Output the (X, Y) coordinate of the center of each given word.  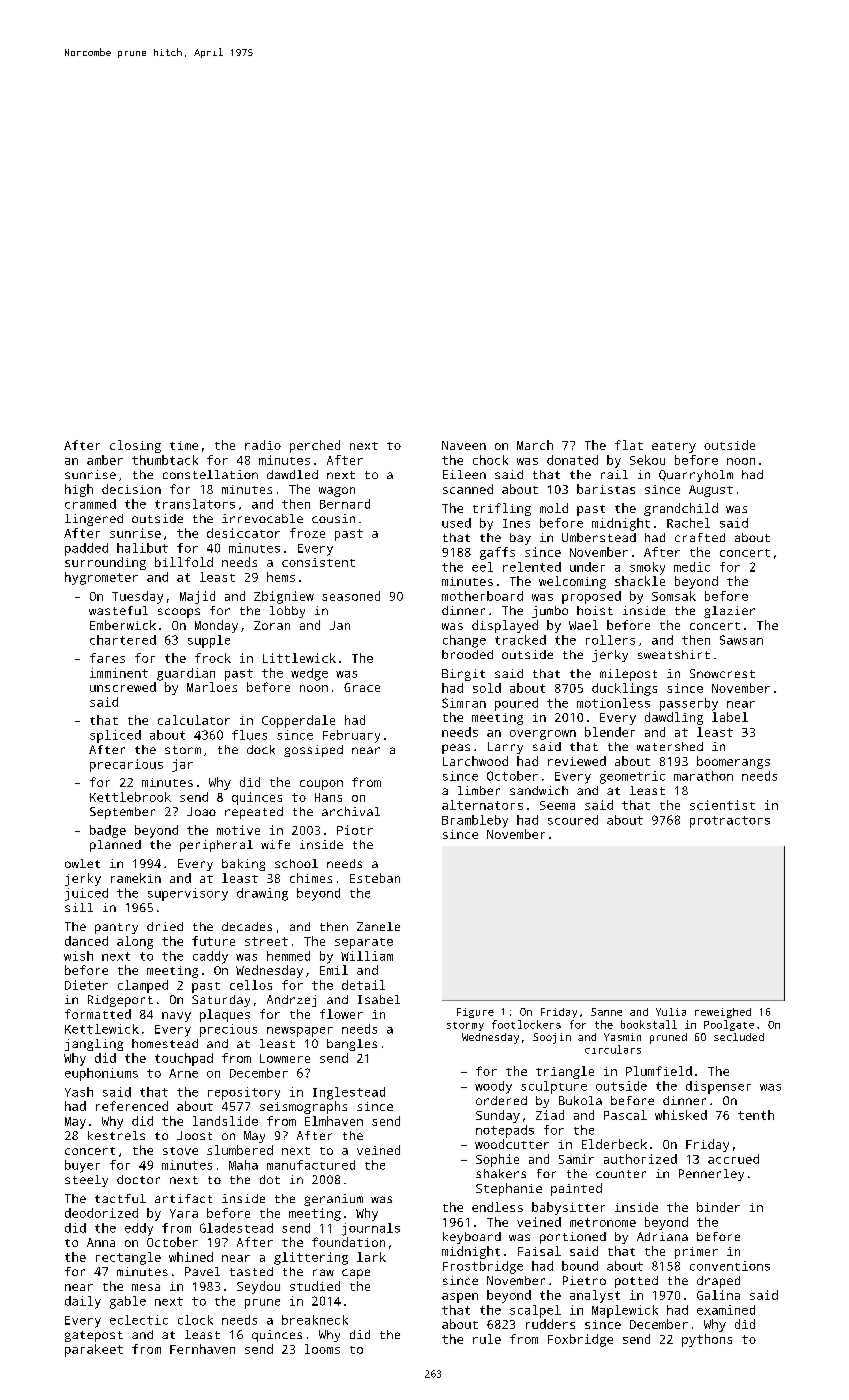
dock (261, 749)
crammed (90, 504)
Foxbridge (580, 1340)
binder (718, 1207)
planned (115, 846)
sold (487, 688)
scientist (722, 805)
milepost (628, 675)
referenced (132, 1106)
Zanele (378, 926)
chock (490, 460)
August (711, 491)
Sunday (498, 1116)
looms (322, 1349)
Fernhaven (202, 1349)
